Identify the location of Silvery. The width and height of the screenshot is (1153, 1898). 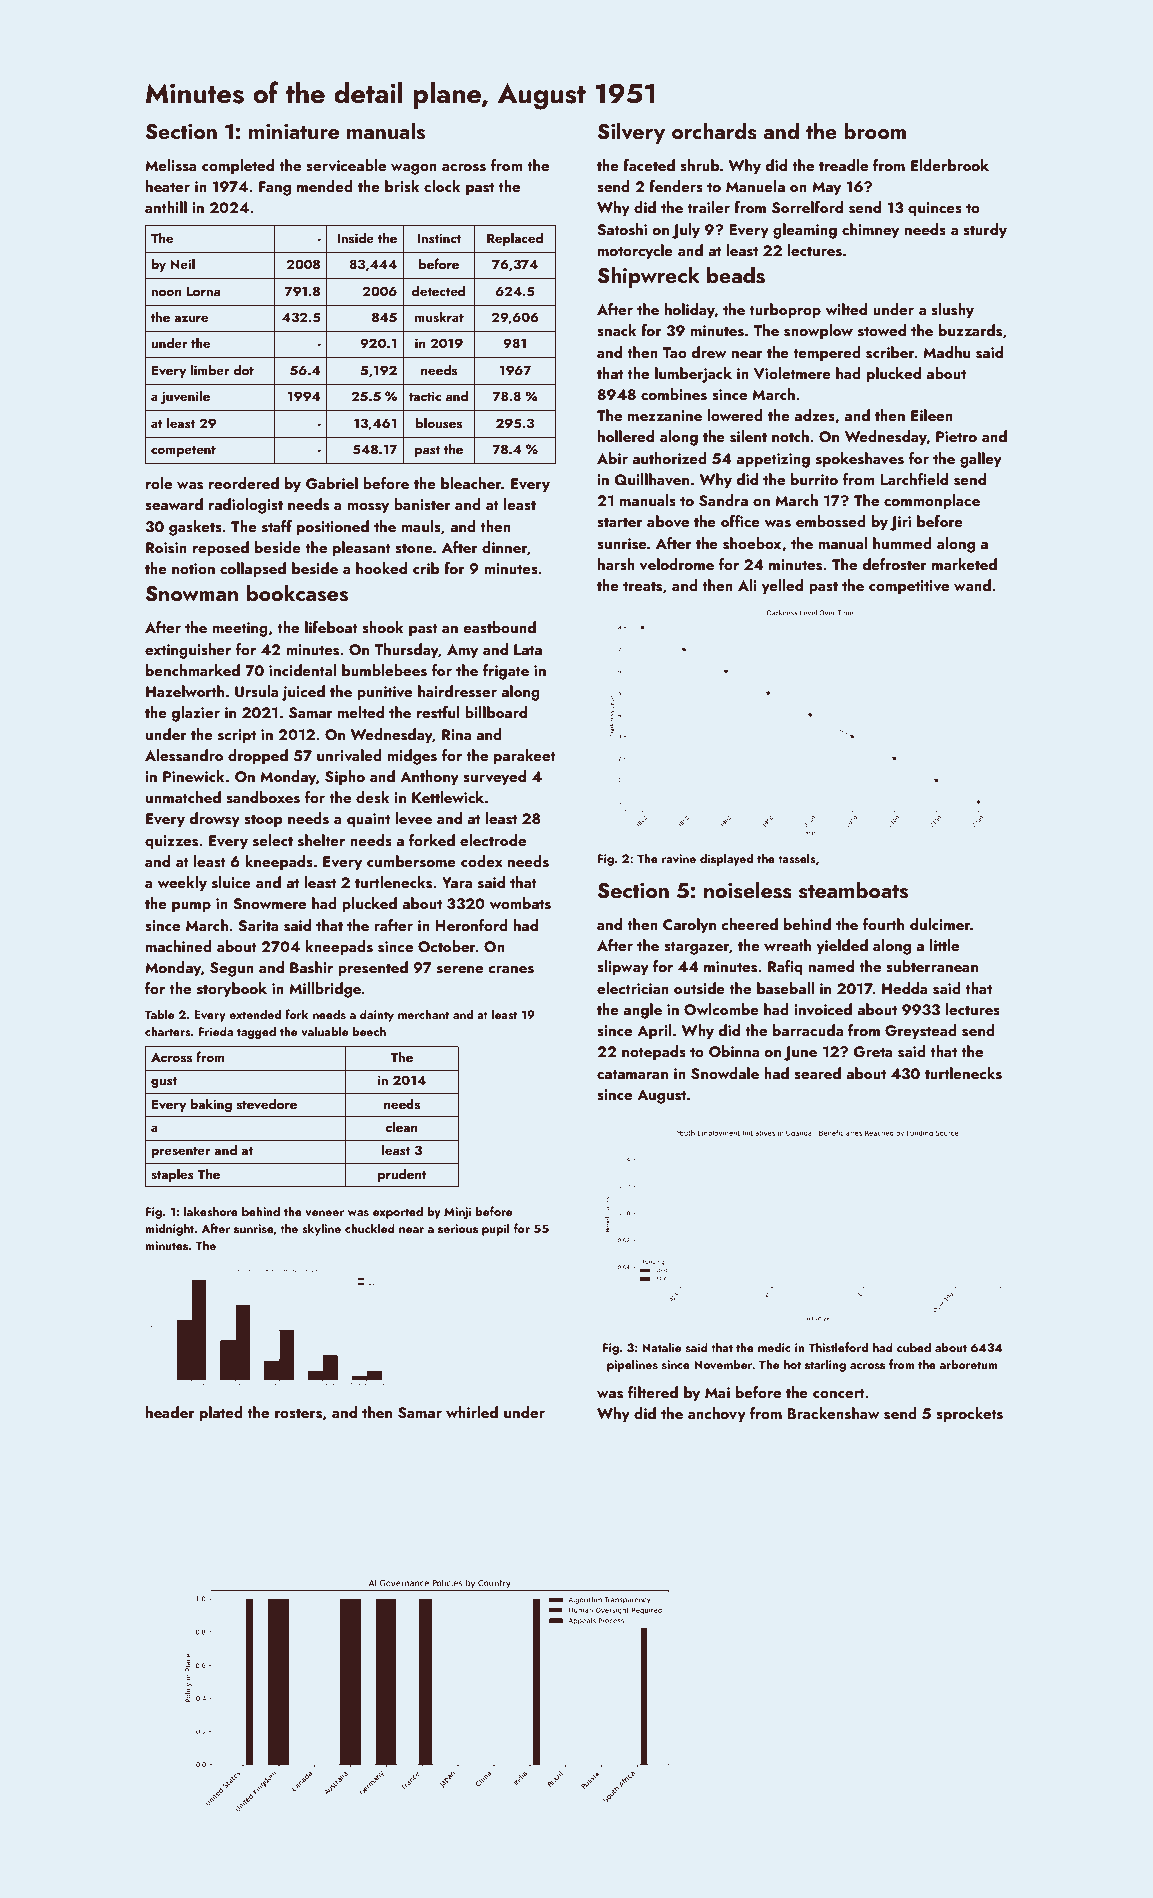
(631, 133).
